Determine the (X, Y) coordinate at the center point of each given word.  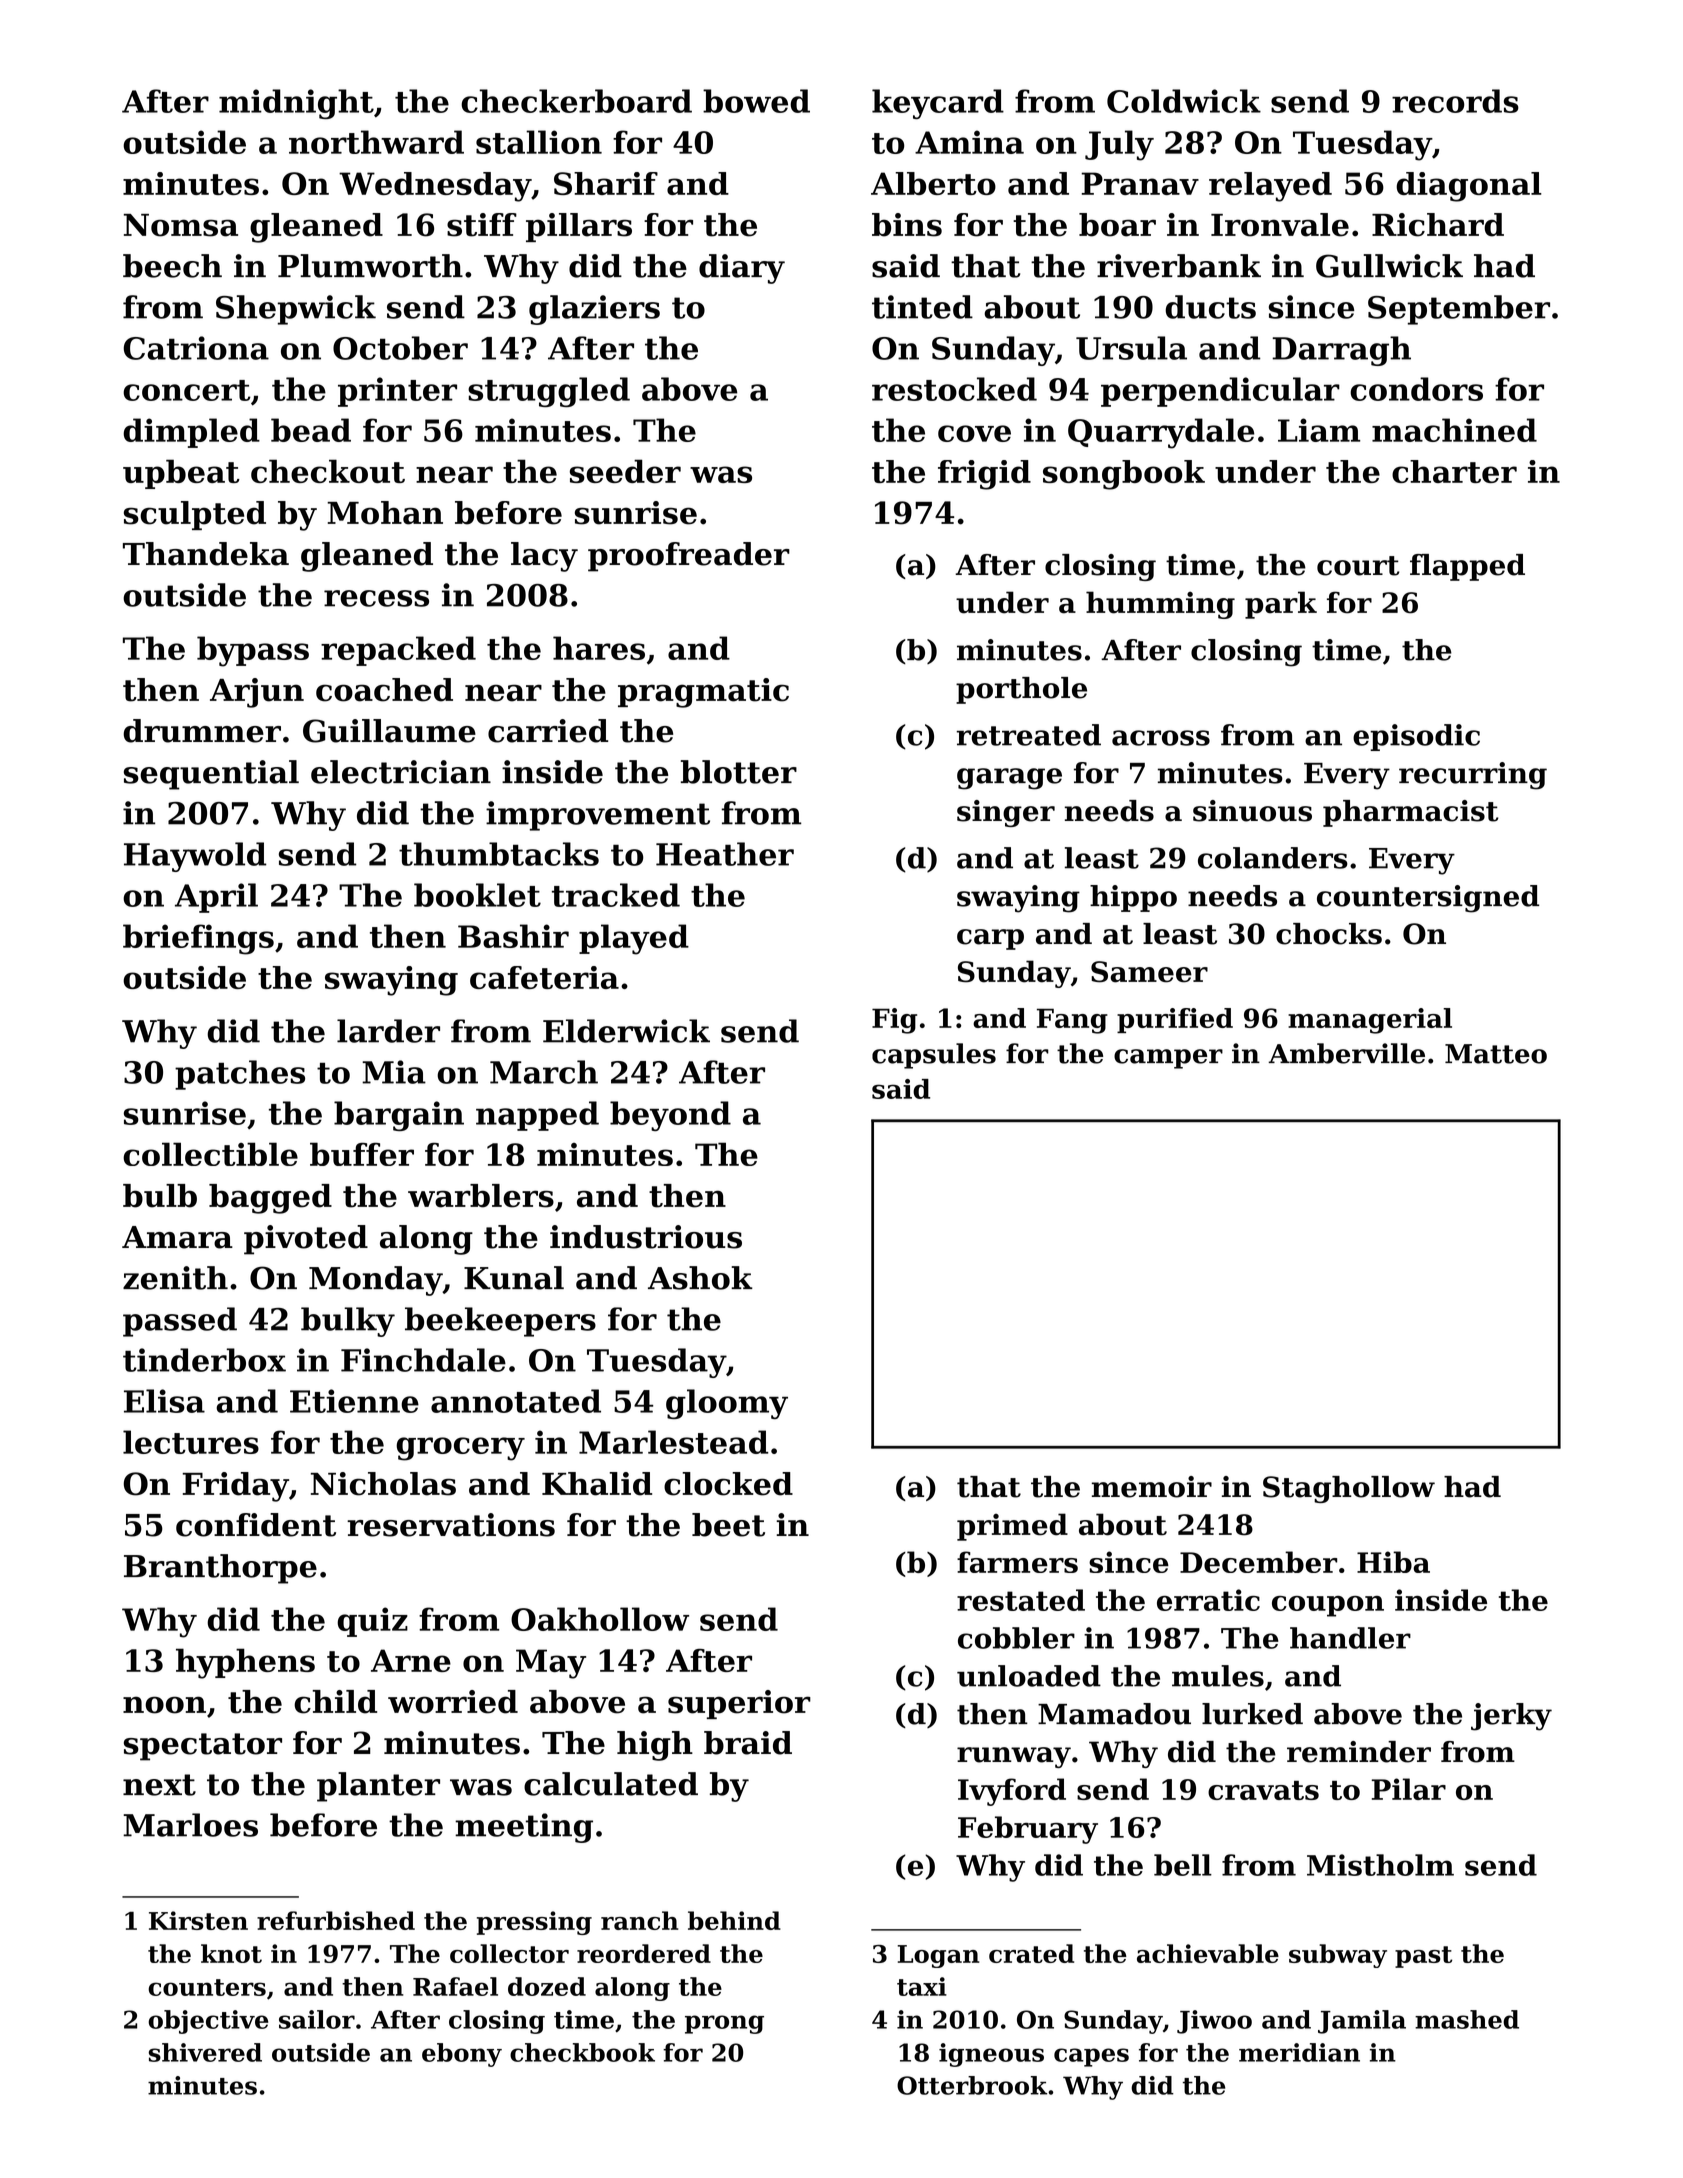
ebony (462, 2055)
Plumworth (370, 266)
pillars (579, 227)
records (1455, 101)
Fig (894, 1021)
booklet (477, 895)
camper (1168, 1059)
